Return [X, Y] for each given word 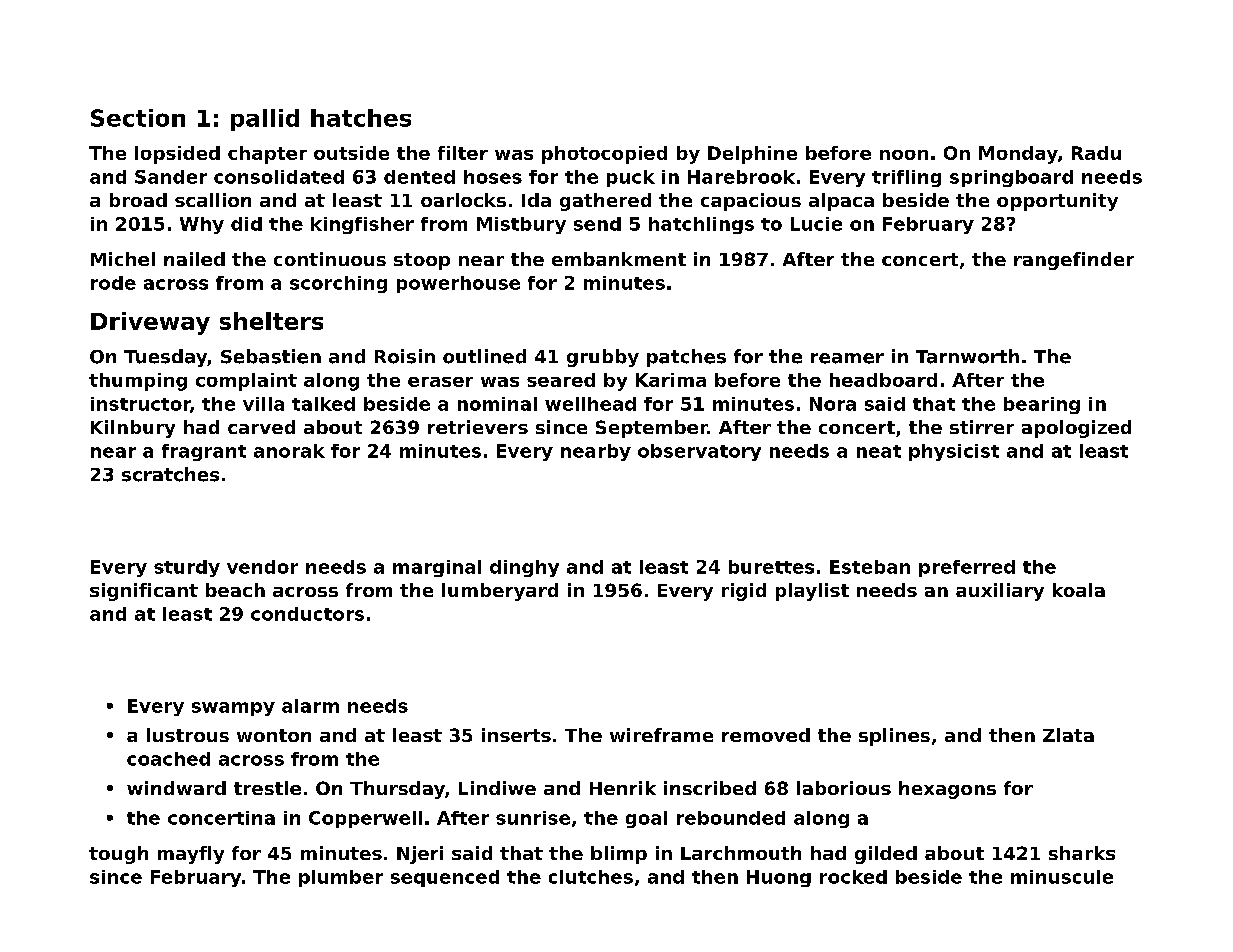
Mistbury [521, 225]
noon [904, 155]
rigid [744, 592]
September [652, 429]
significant [144, 592]
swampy [233, 709]
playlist [812, 592]
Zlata [1068, 735]
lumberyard [500, 592]
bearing [1042, 405]
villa [263, 404]
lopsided [177, 155]
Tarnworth [967, 356]
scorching [338, 284]
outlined [484, 356]
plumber [341, 878]
